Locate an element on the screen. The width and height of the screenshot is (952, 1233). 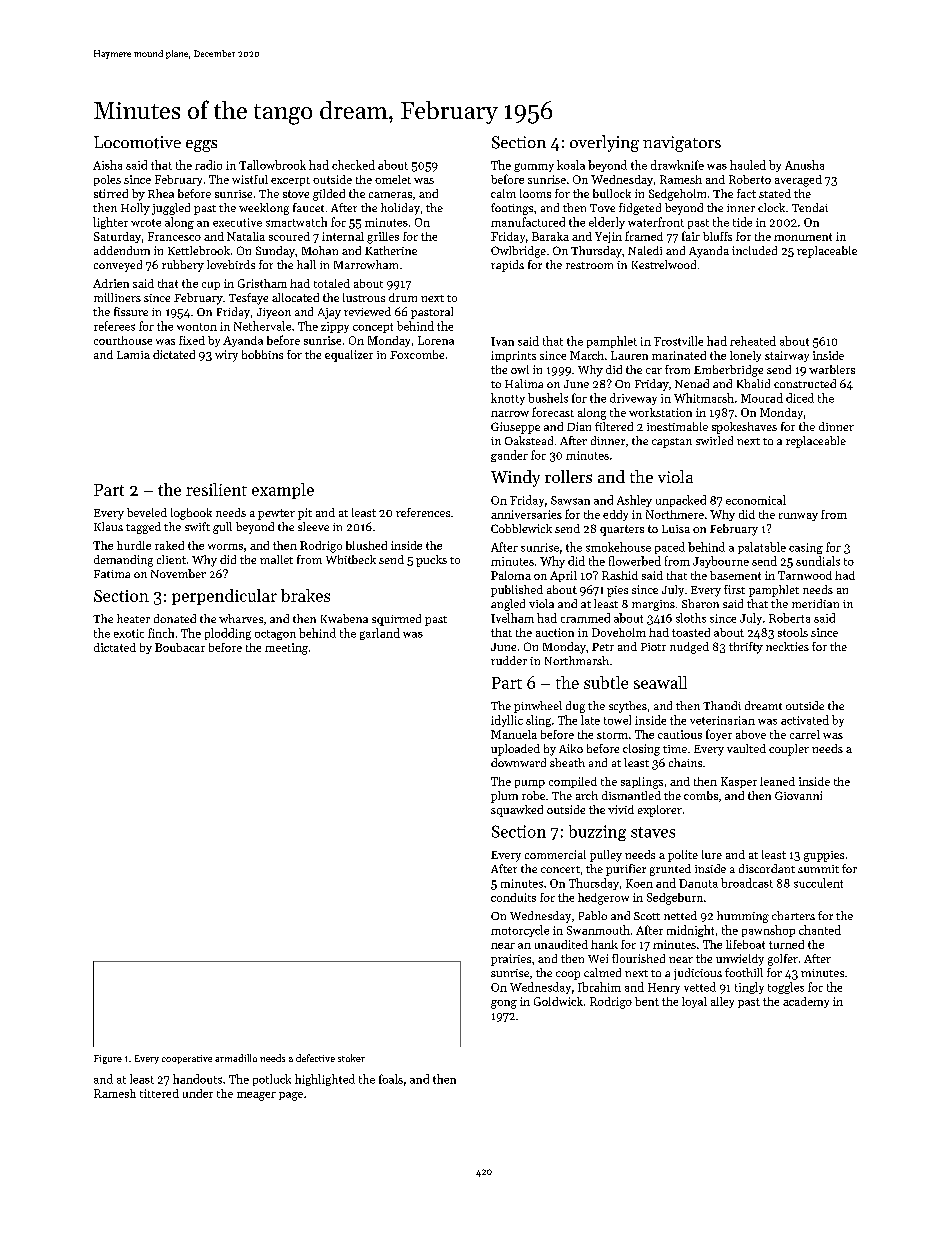
Foxcombe is located at coordinates (417, 354).
